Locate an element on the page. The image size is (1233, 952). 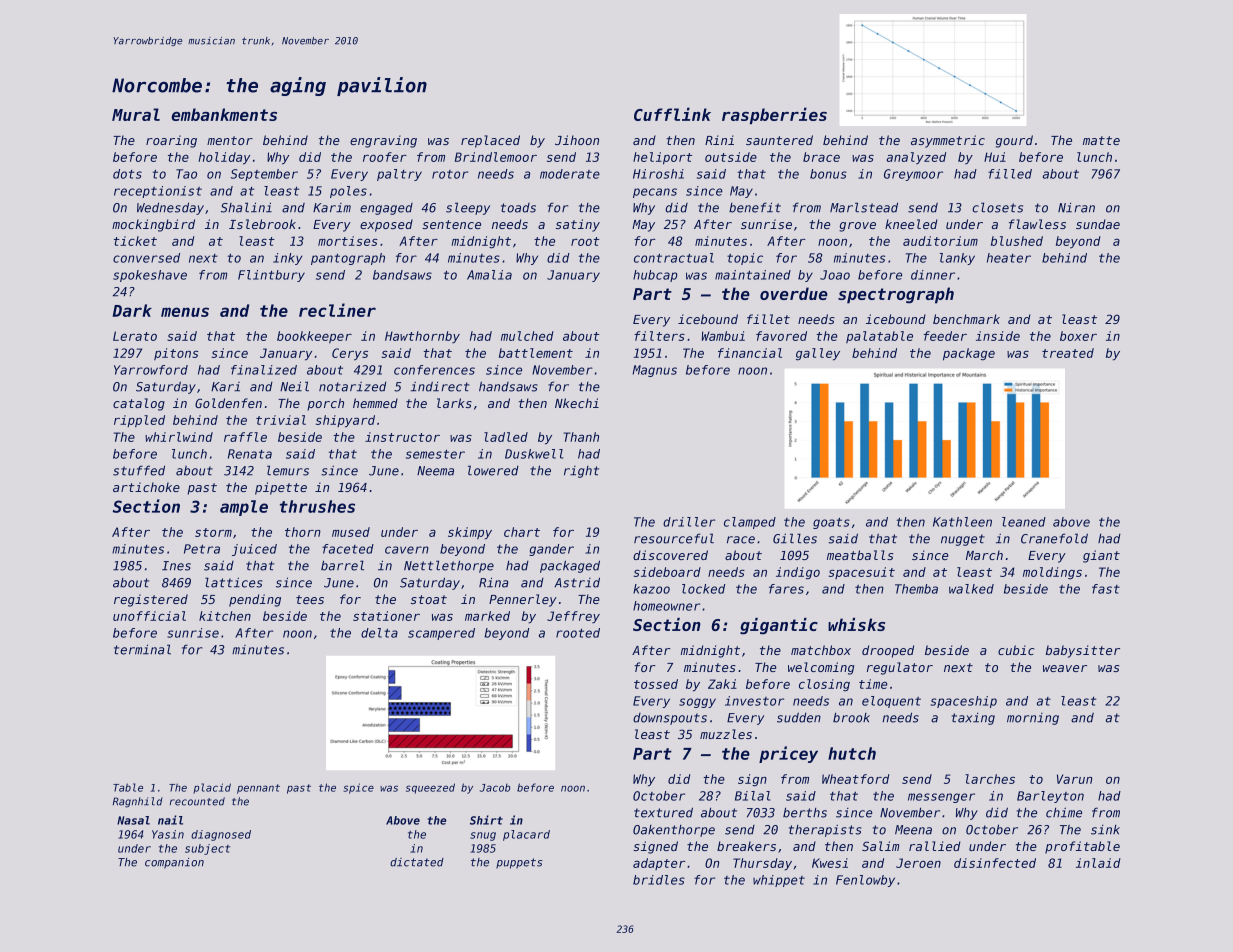
dictated is located at coordinates (417, 862).
